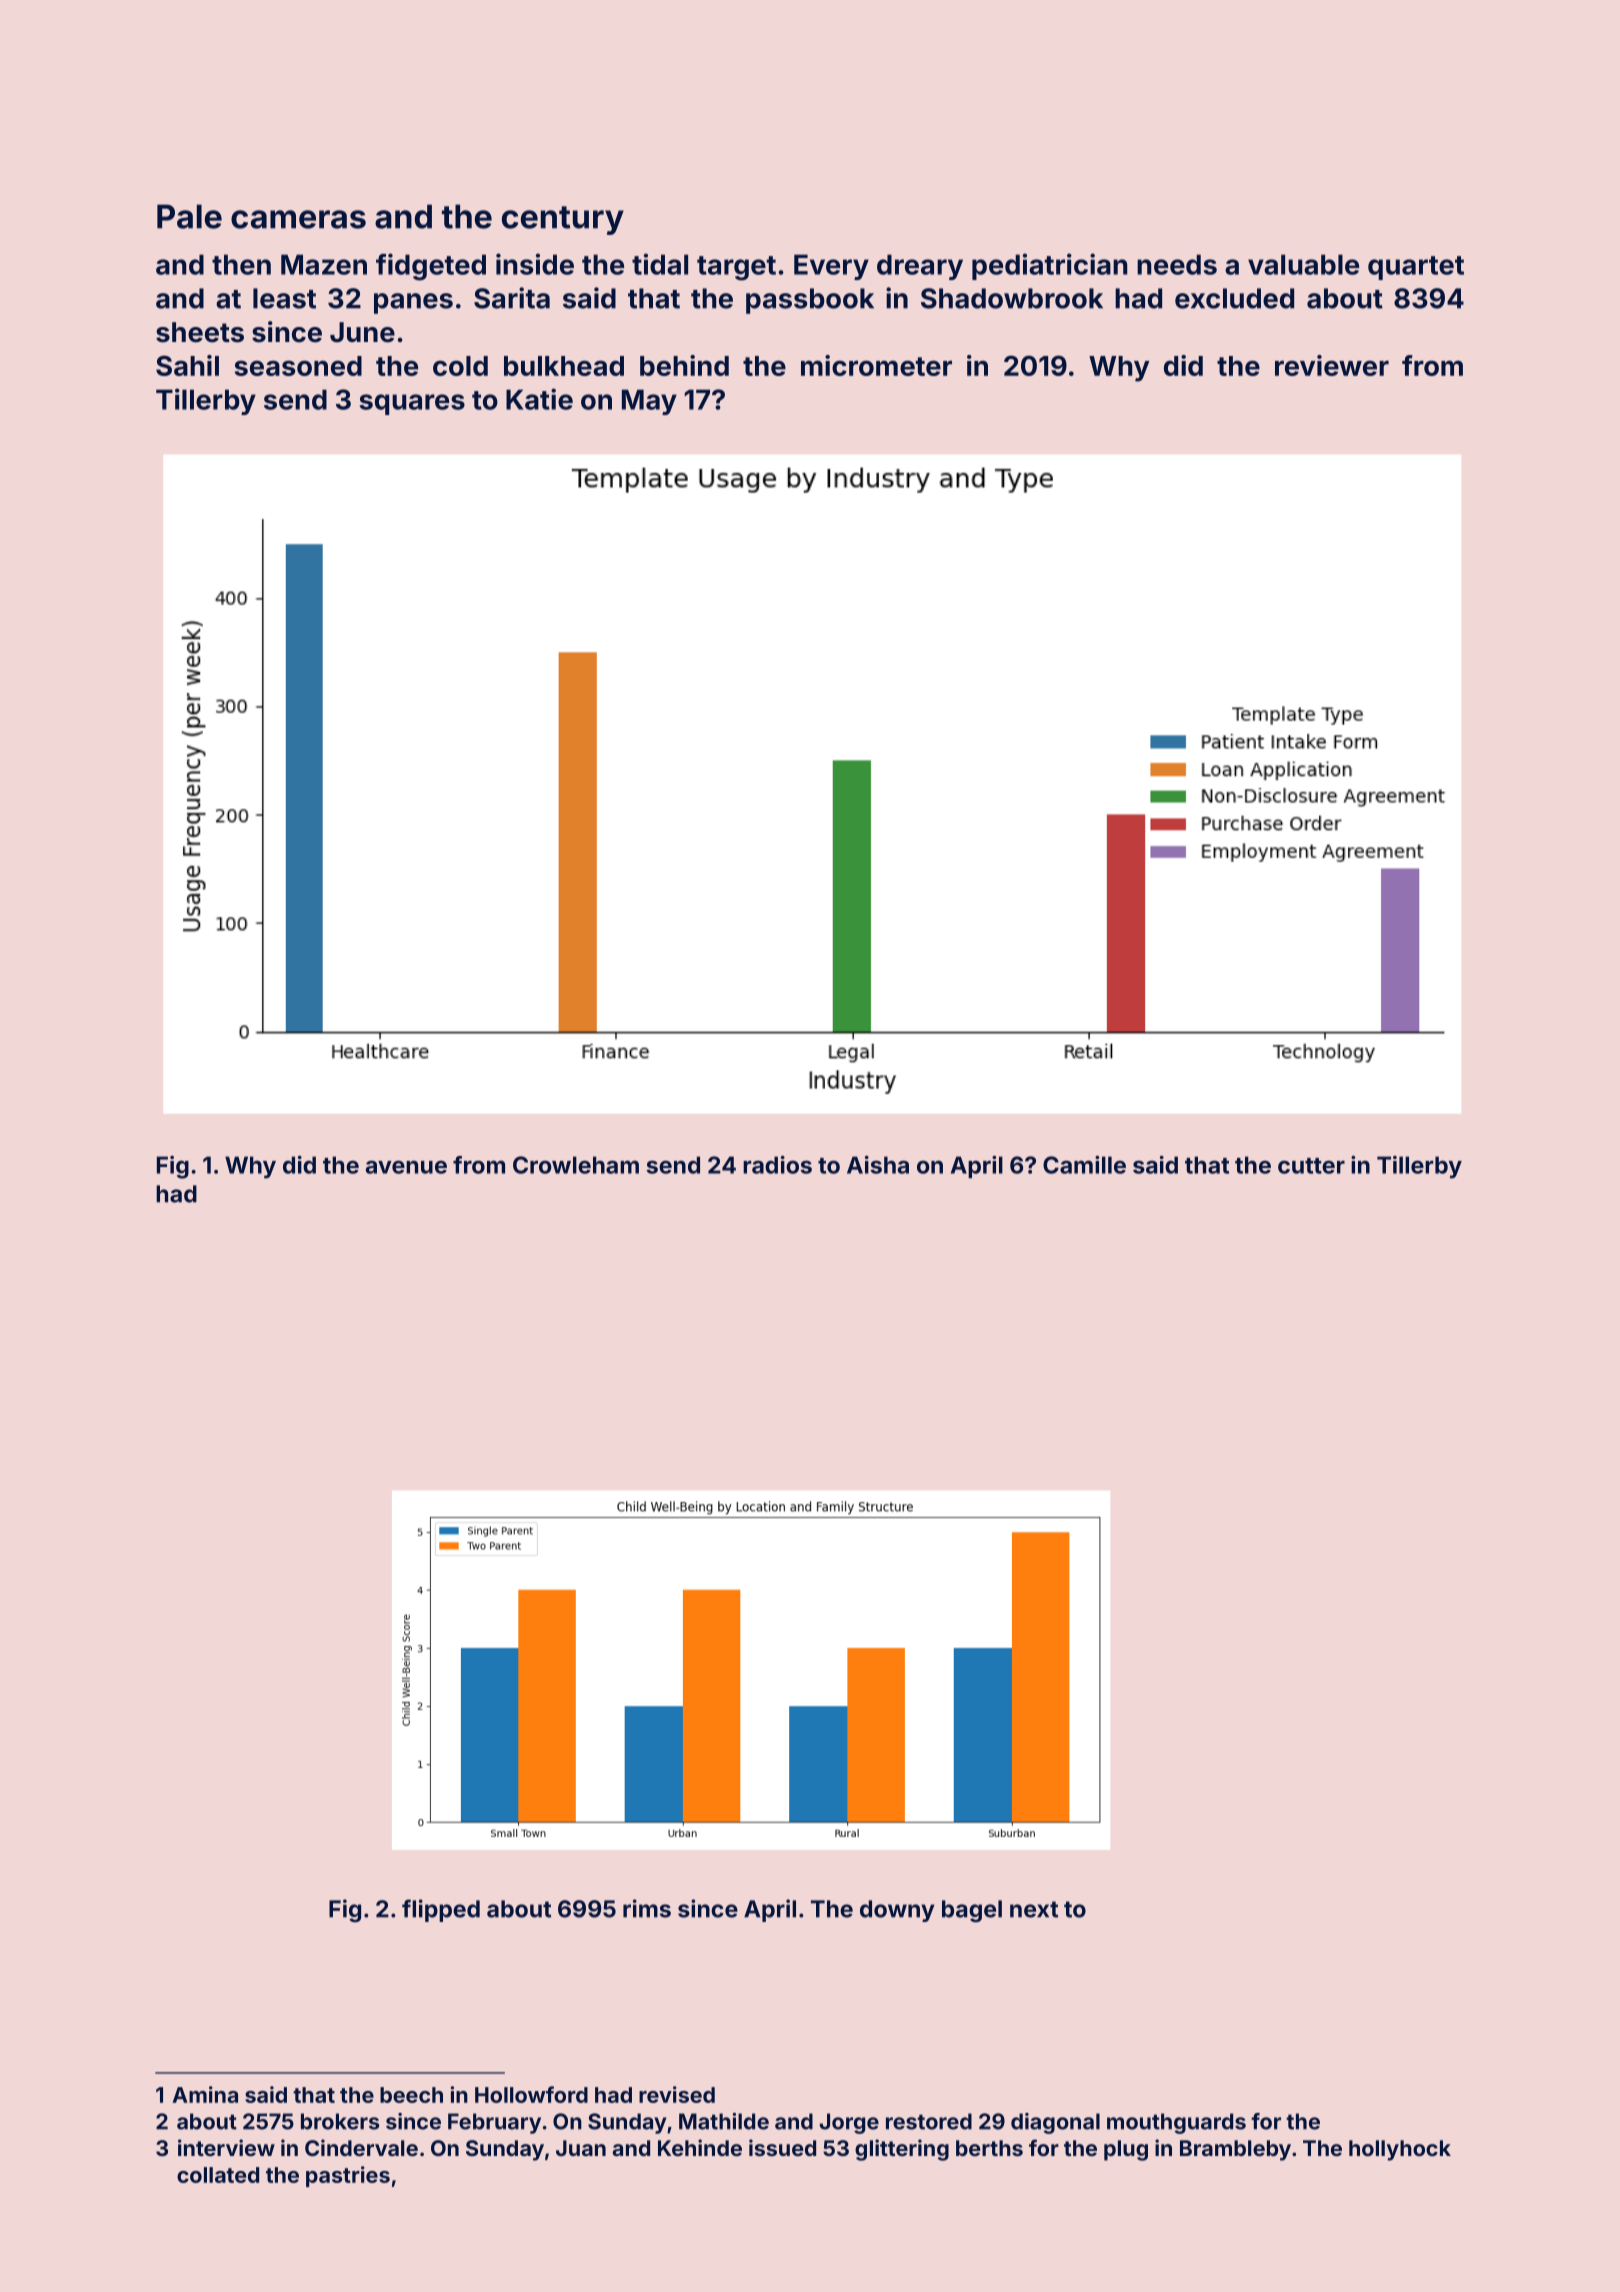  What do you see at coordinates (1311, 1166) in the page?
I see `cutter` at bounding box center [1311, 1166].
